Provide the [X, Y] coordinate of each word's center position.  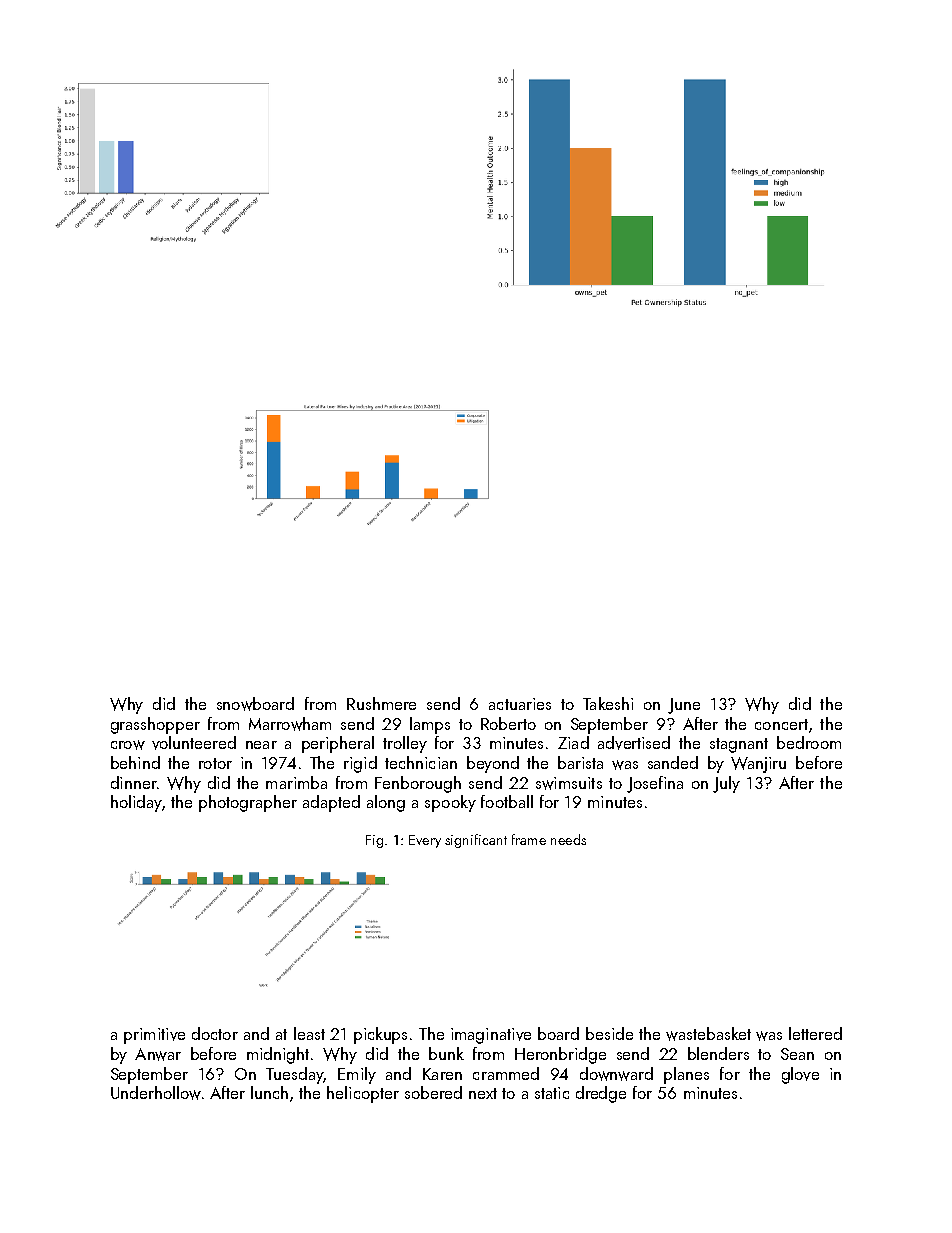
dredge [601, 1094]
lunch [269, 1092]
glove [800, 1075]
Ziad [573, 742]
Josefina [655, 784]
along [386, 803]
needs [568, 839]
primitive [154, 1036]
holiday [136, 803]
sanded [673, 762]
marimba [296, 782]
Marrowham [290, 724]
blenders [718, 1053]
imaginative [491, 1036]
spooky [450, 803]
